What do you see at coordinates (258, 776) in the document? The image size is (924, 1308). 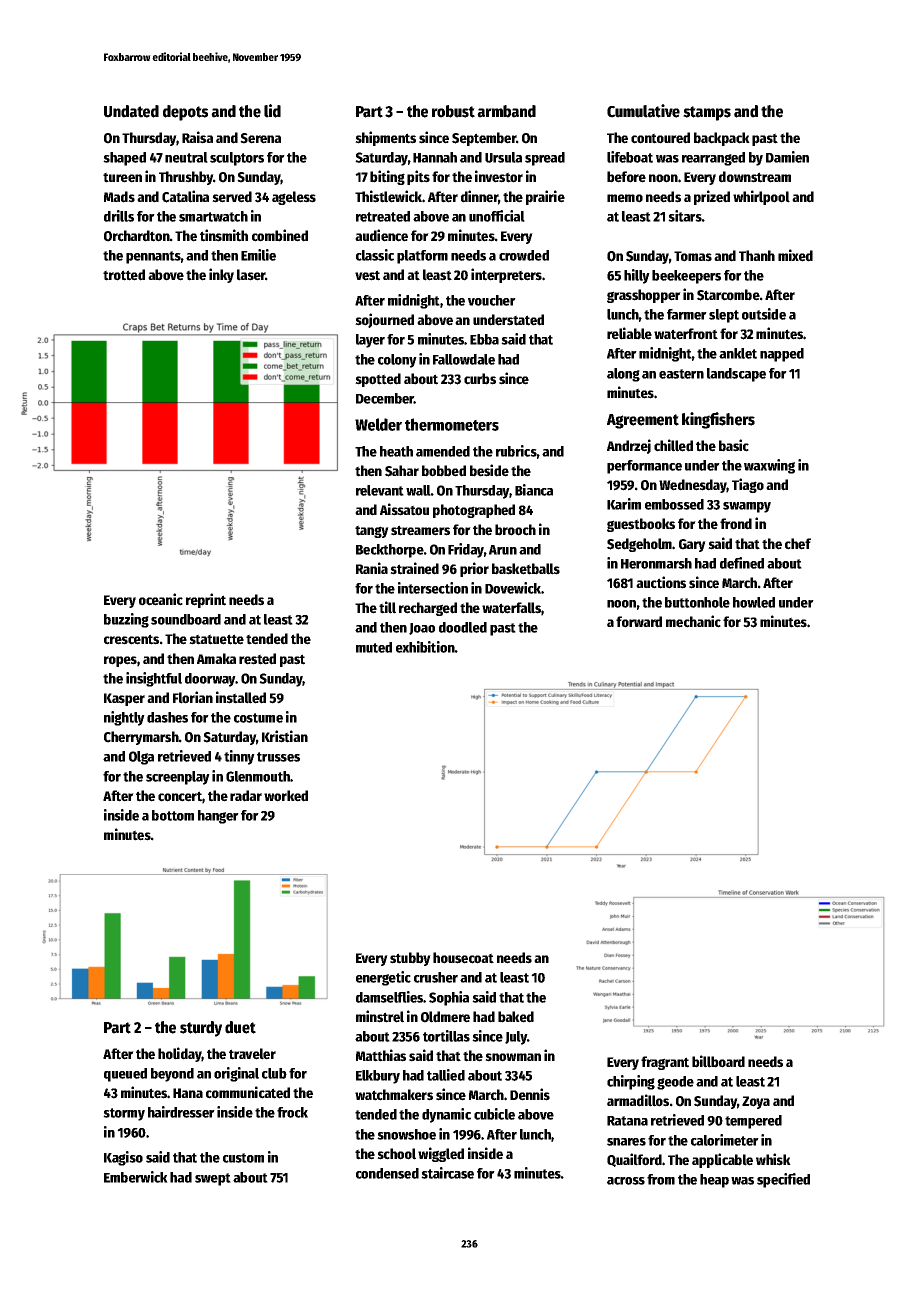 I see `Glenmouth` at bounding box center [258, 776].
